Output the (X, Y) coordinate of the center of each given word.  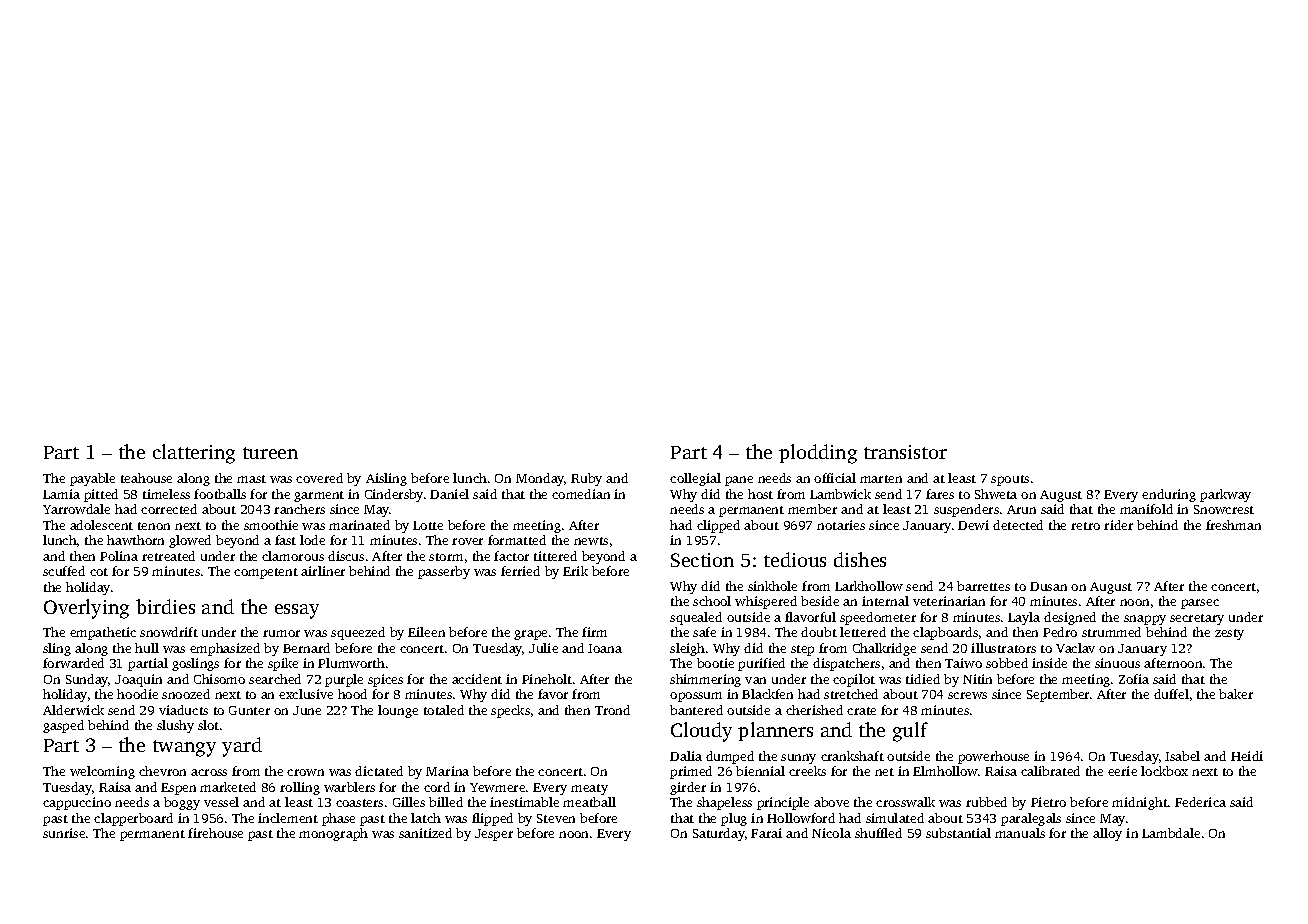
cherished (814, 710)
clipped (718, 526)
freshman (1233, 525)
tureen (270, 453)
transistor (905, 452)
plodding (818, 454)
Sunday (87, 680)
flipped (492, 819)
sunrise (64, 833)
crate (861, 711)
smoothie (271, 525)
